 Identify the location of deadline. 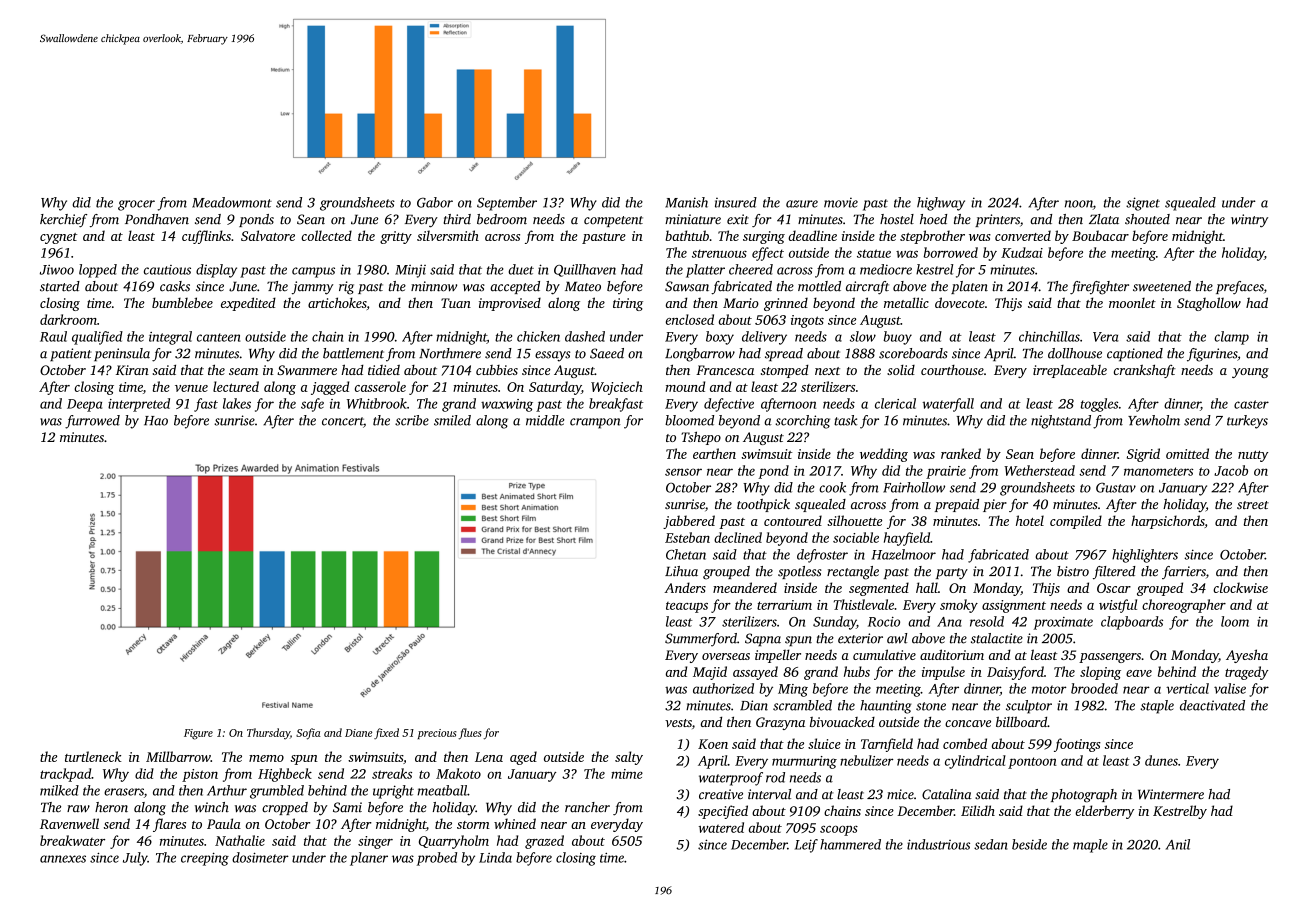
(812, 235).
